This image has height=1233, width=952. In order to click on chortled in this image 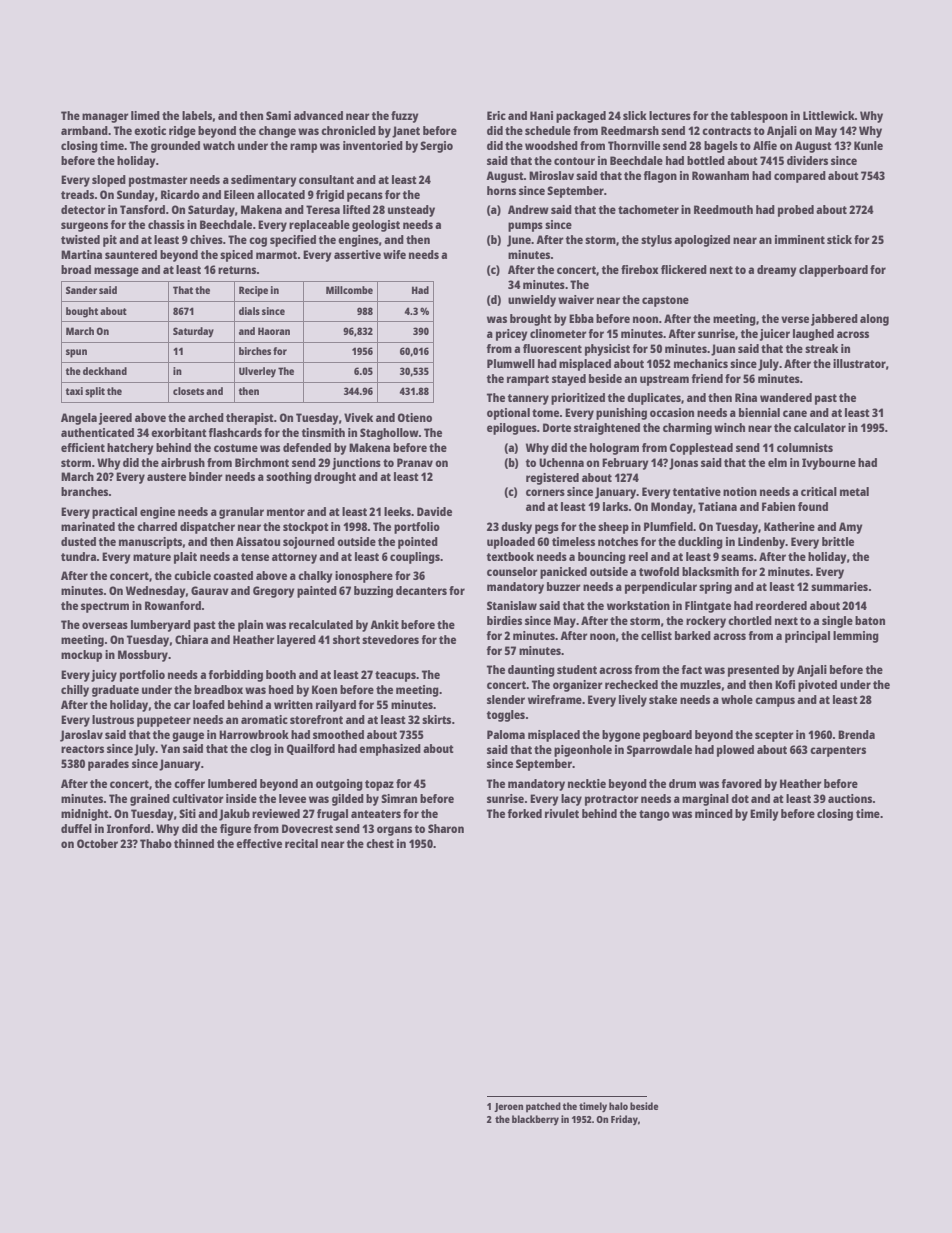, I will do `click(750, 620)`.
